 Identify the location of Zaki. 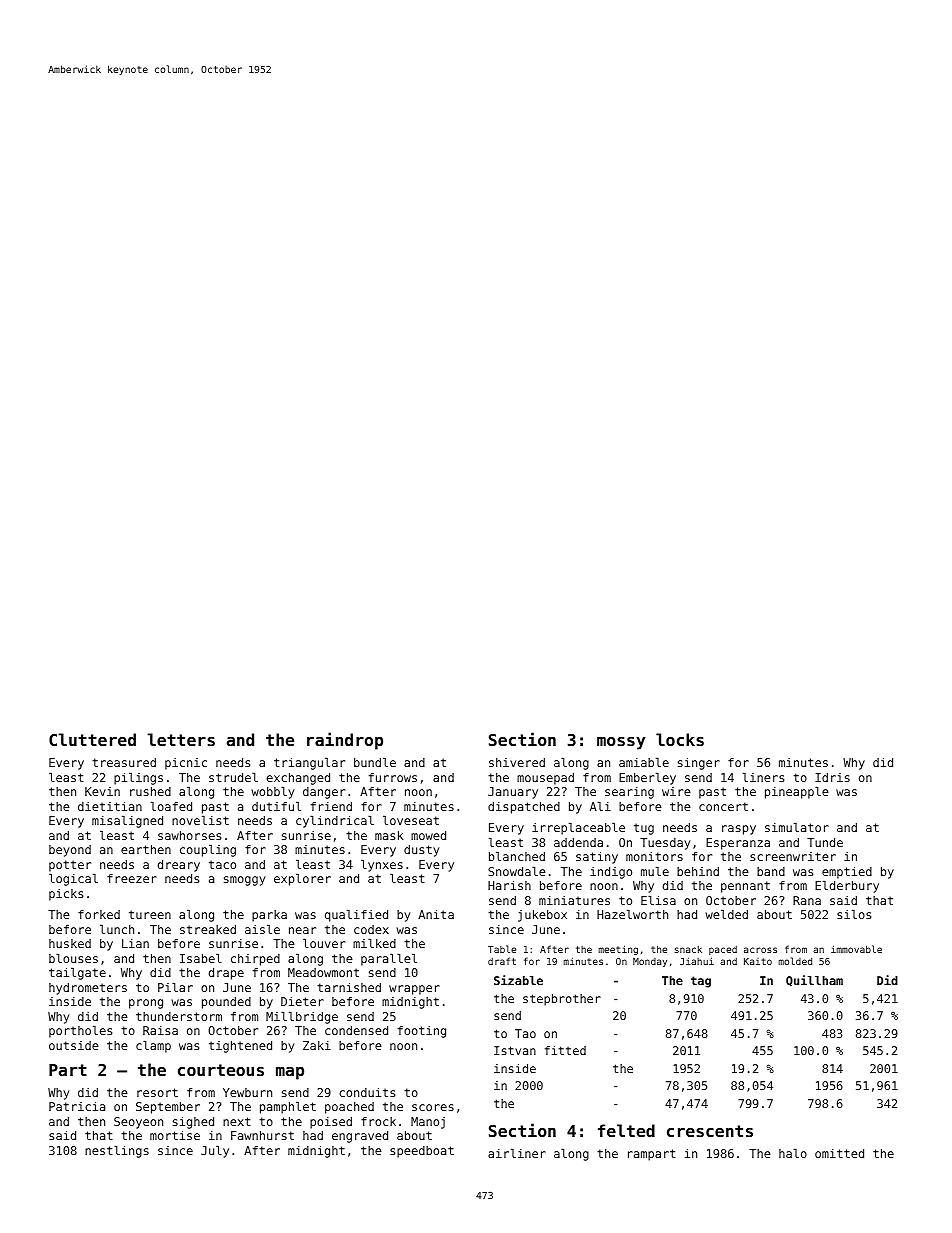
(317, 1045).
